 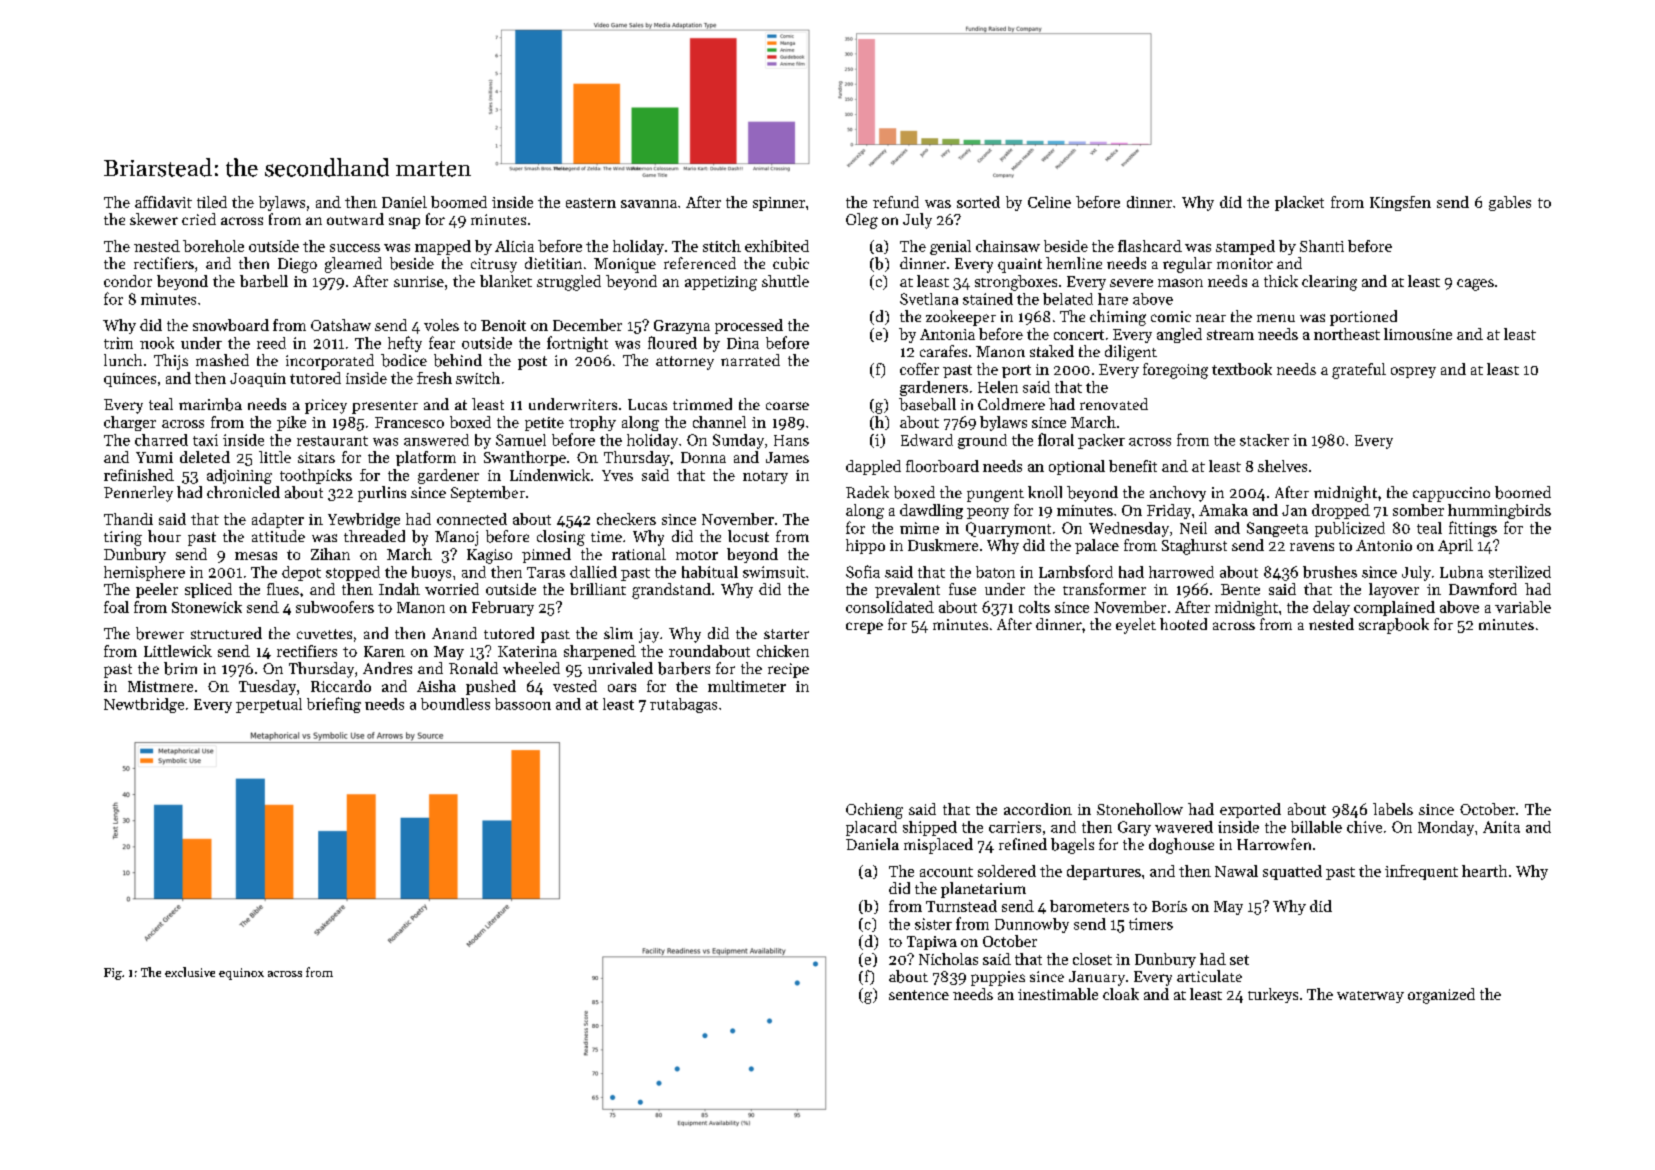 What do you see at coordinates (1008, 529) in the screenshot?
I see `Quarrymont` at bounding box center [1008, 529].
